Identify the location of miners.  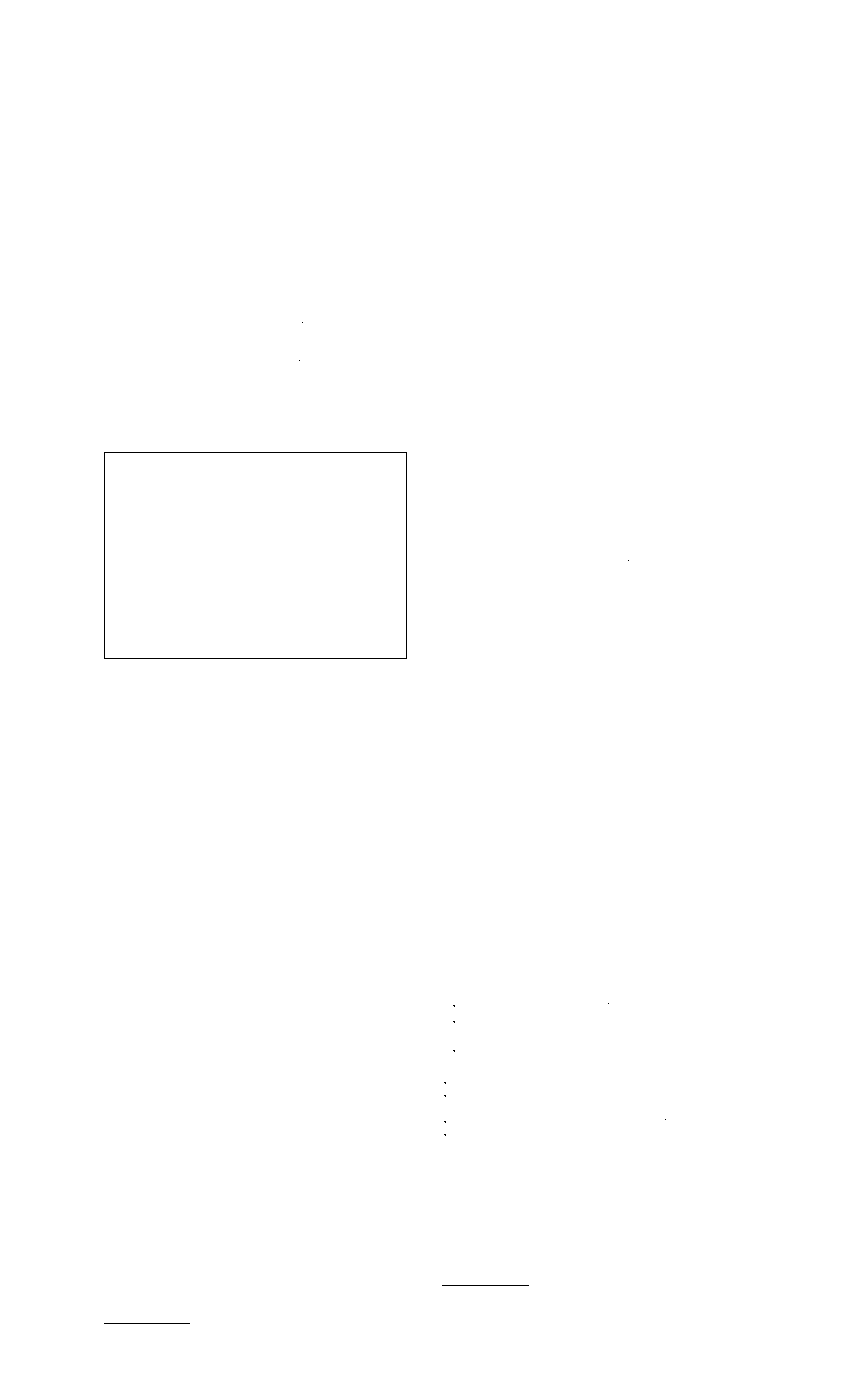
(497, 1022).
